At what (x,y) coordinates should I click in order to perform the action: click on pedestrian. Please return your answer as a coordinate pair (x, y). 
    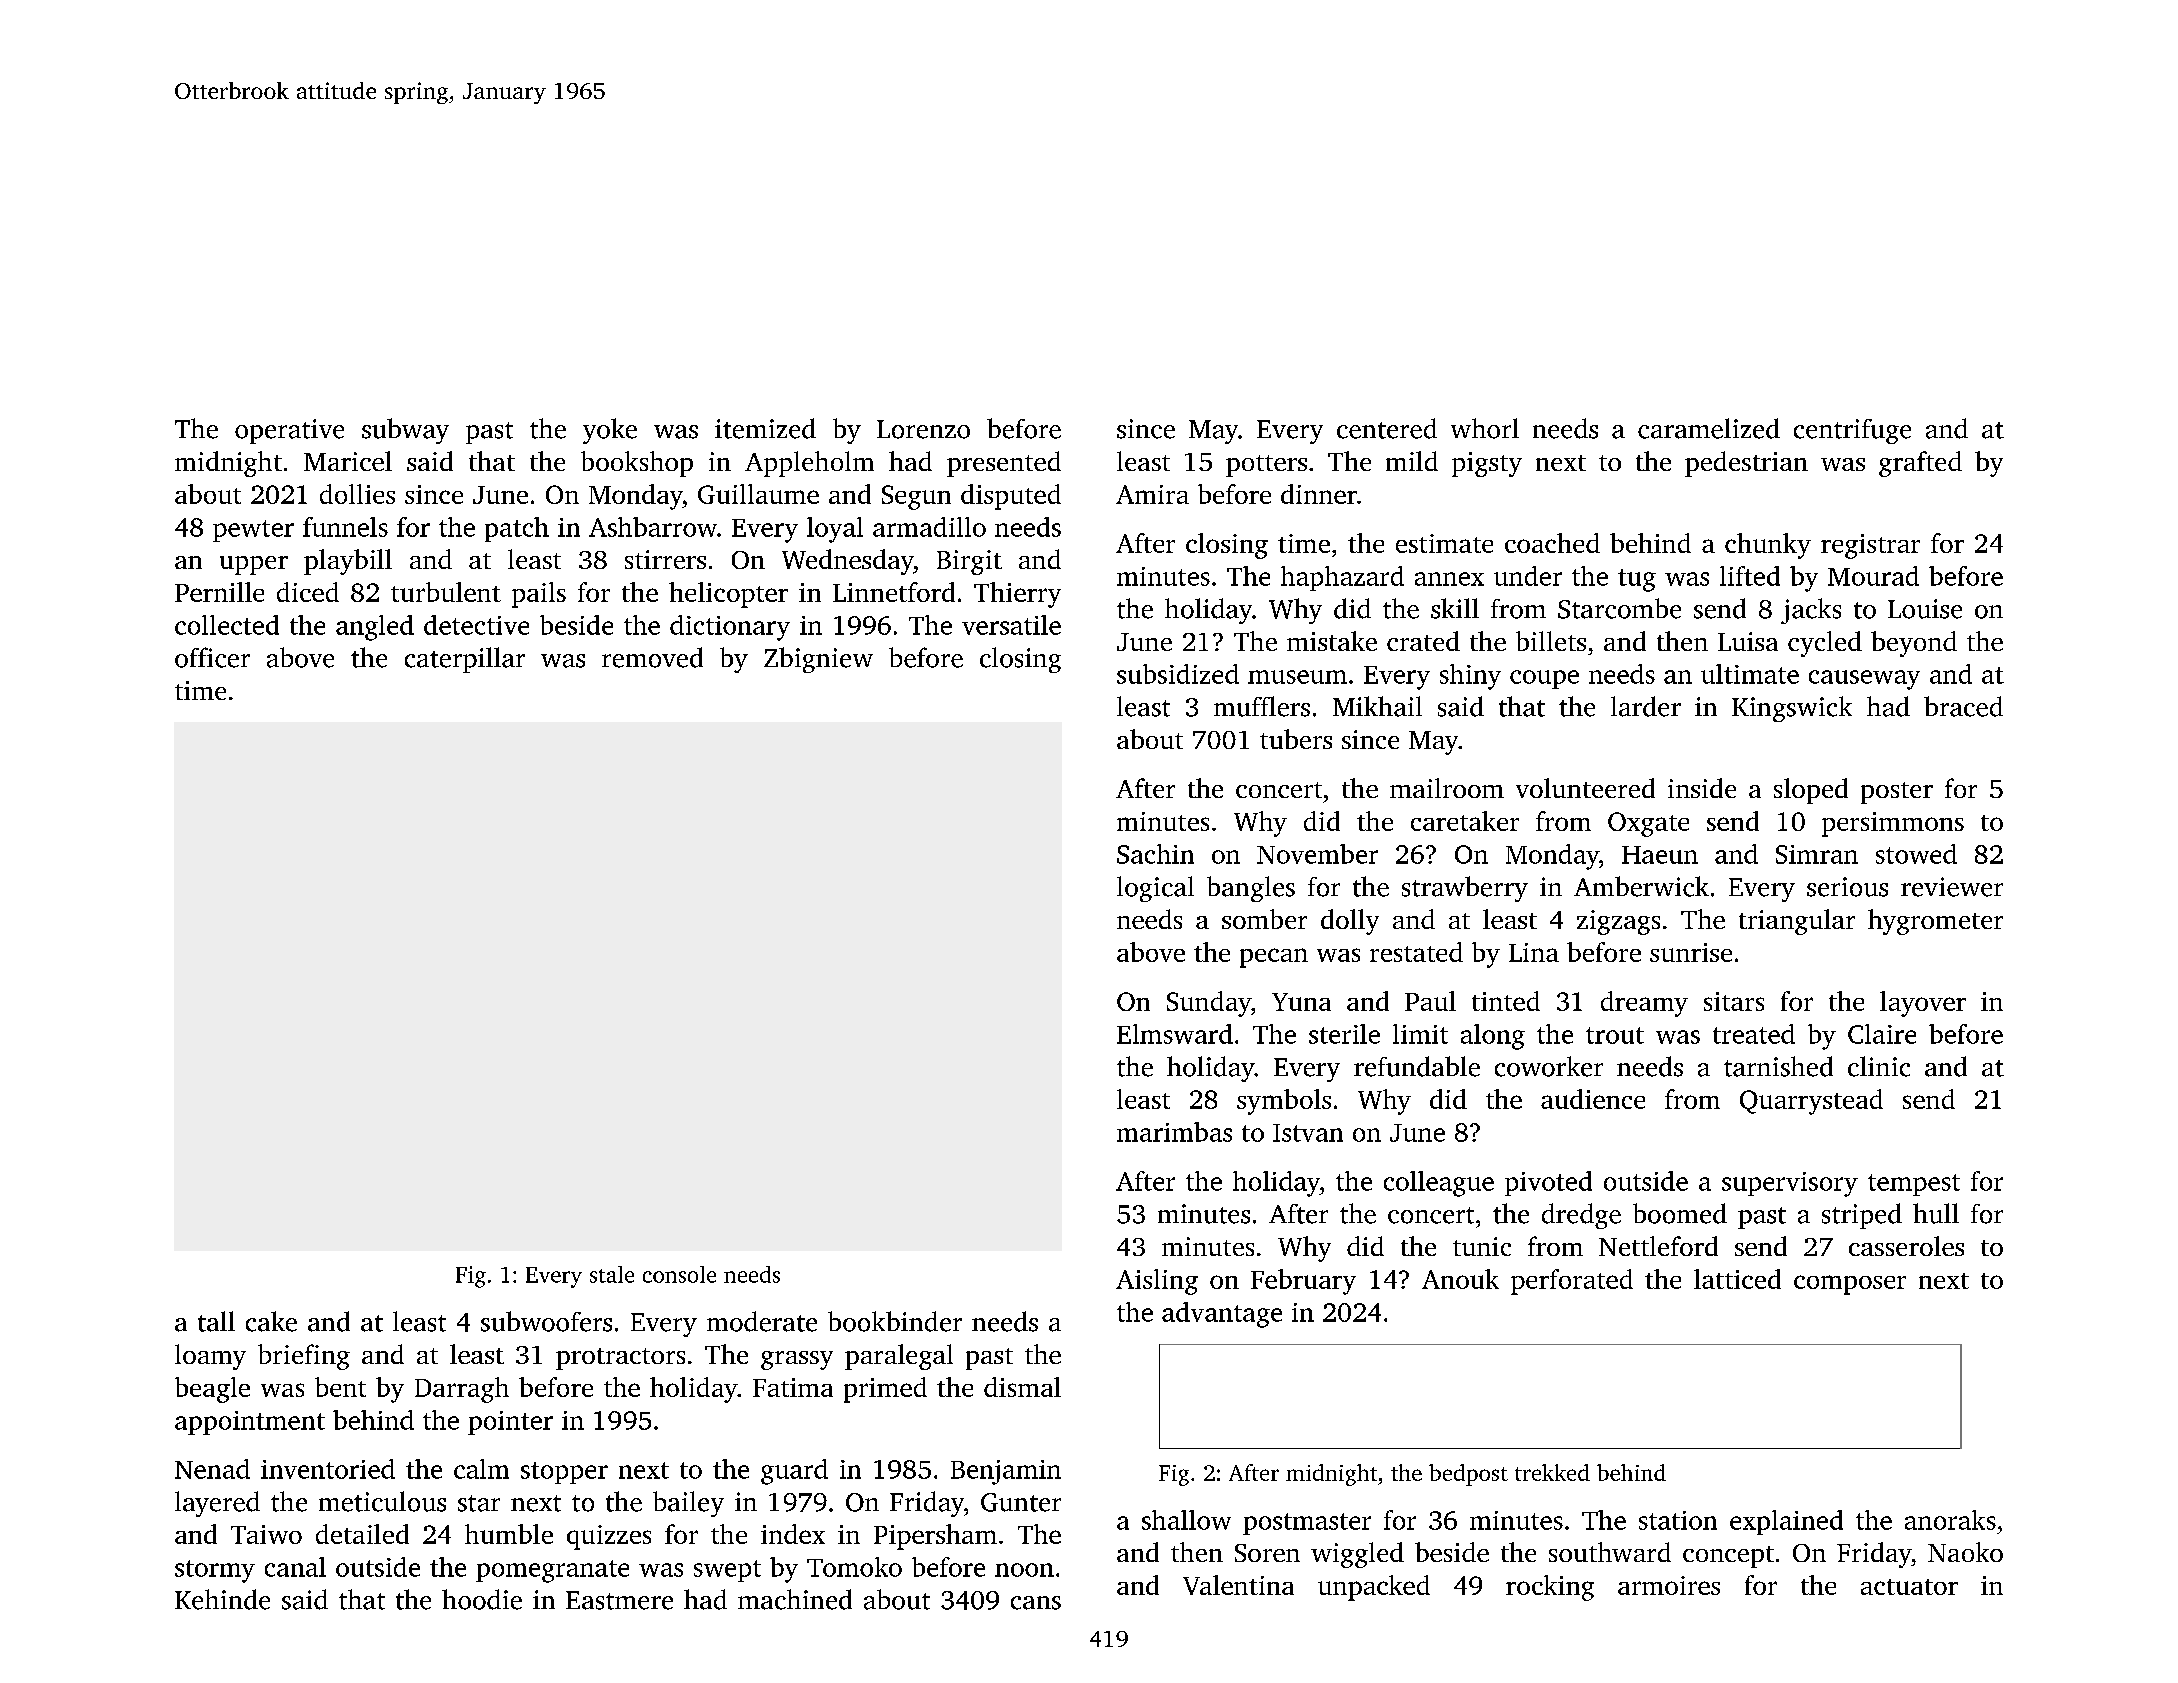
    Looking at the image, I should click on (1746, 464).
